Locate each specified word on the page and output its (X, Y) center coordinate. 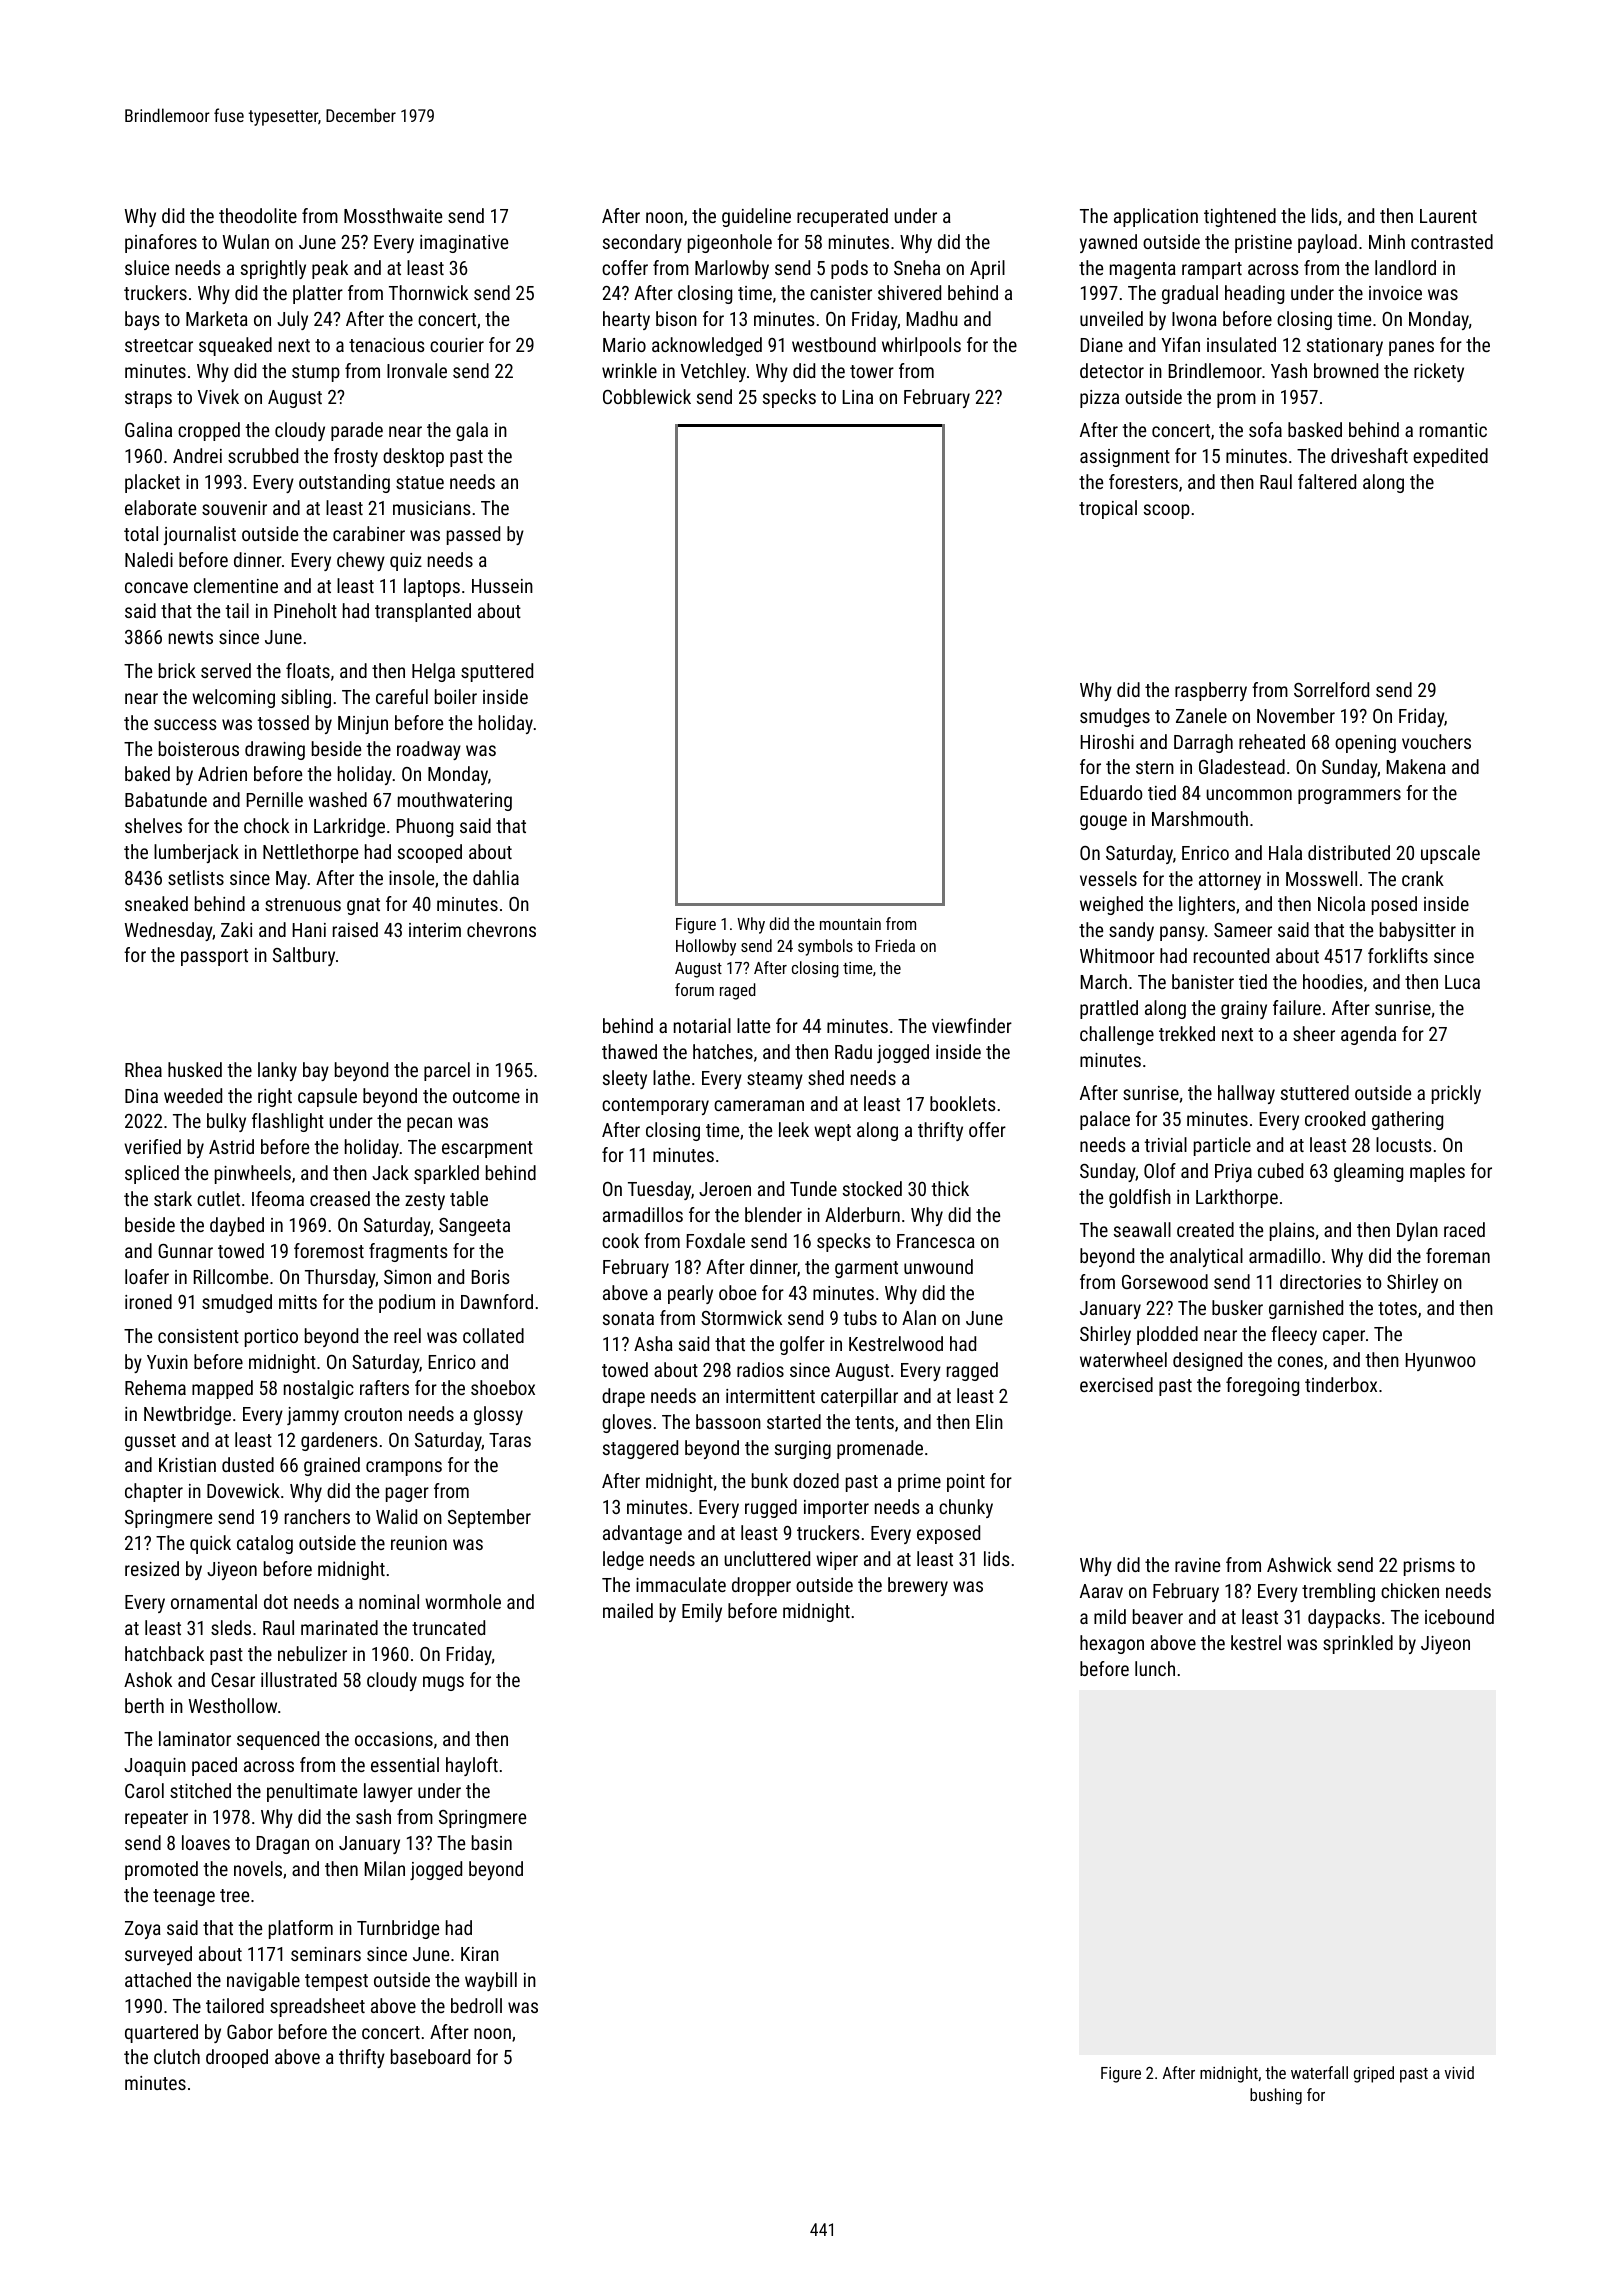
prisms (1429, 1567)
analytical (1206, 1257)
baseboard (430, 2056)
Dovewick (243, 1490)
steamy (775, 1080)
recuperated (842, 217)
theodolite (258, 215)
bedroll (476, 2005)
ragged (972, 1371)
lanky (277, 1071)
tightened (1240, 217)
